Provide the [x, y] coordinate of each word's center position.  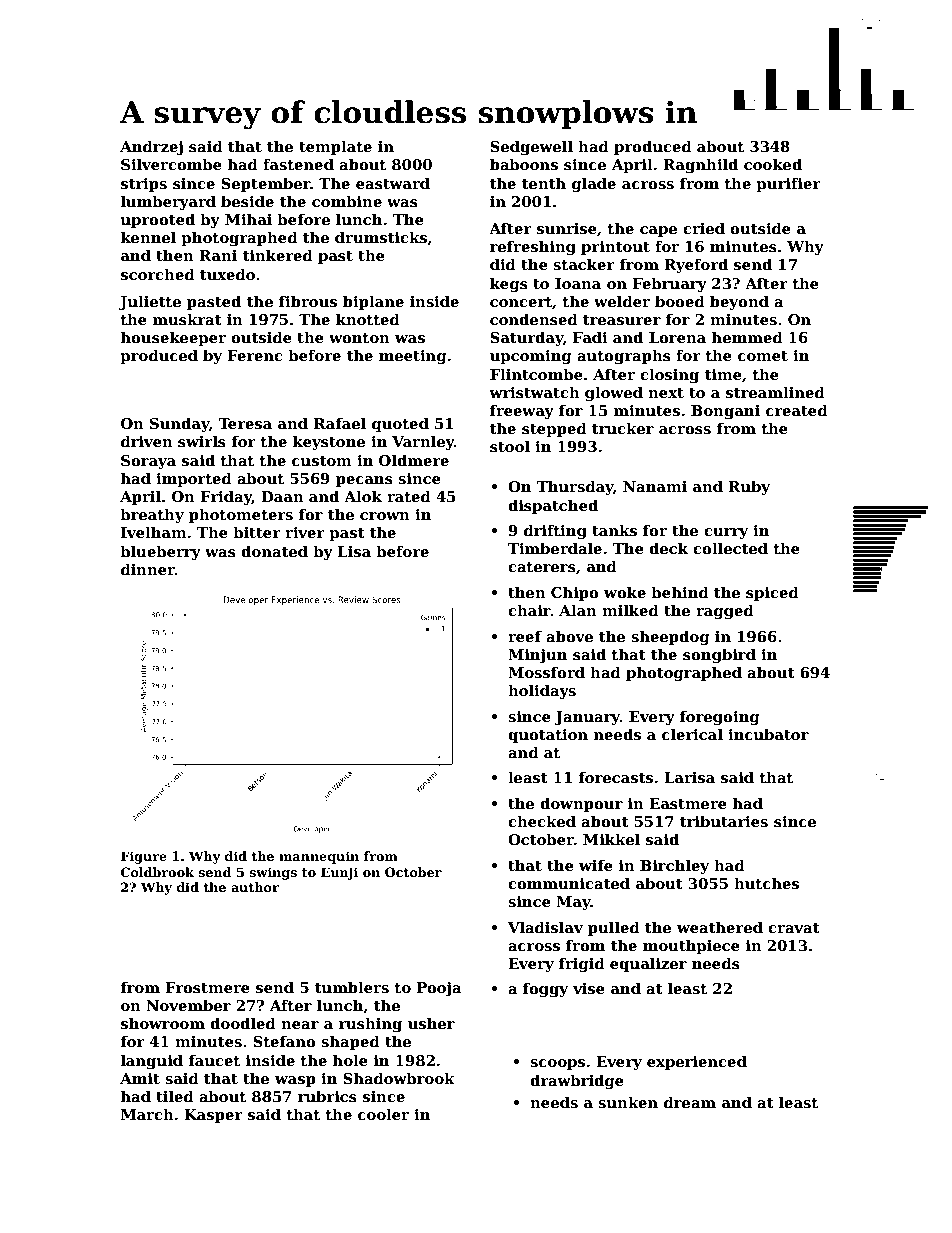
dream [690, 1102]
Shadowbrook [399, 1078]
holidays [542, 691]
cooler [383, 1114]
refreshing [533, 247]
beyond [739, 302]
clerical [692, 734]
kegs [509, 284]
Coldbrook [157, 872]
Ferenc [254, 355]
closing [669, 375]
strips [144, 185]
